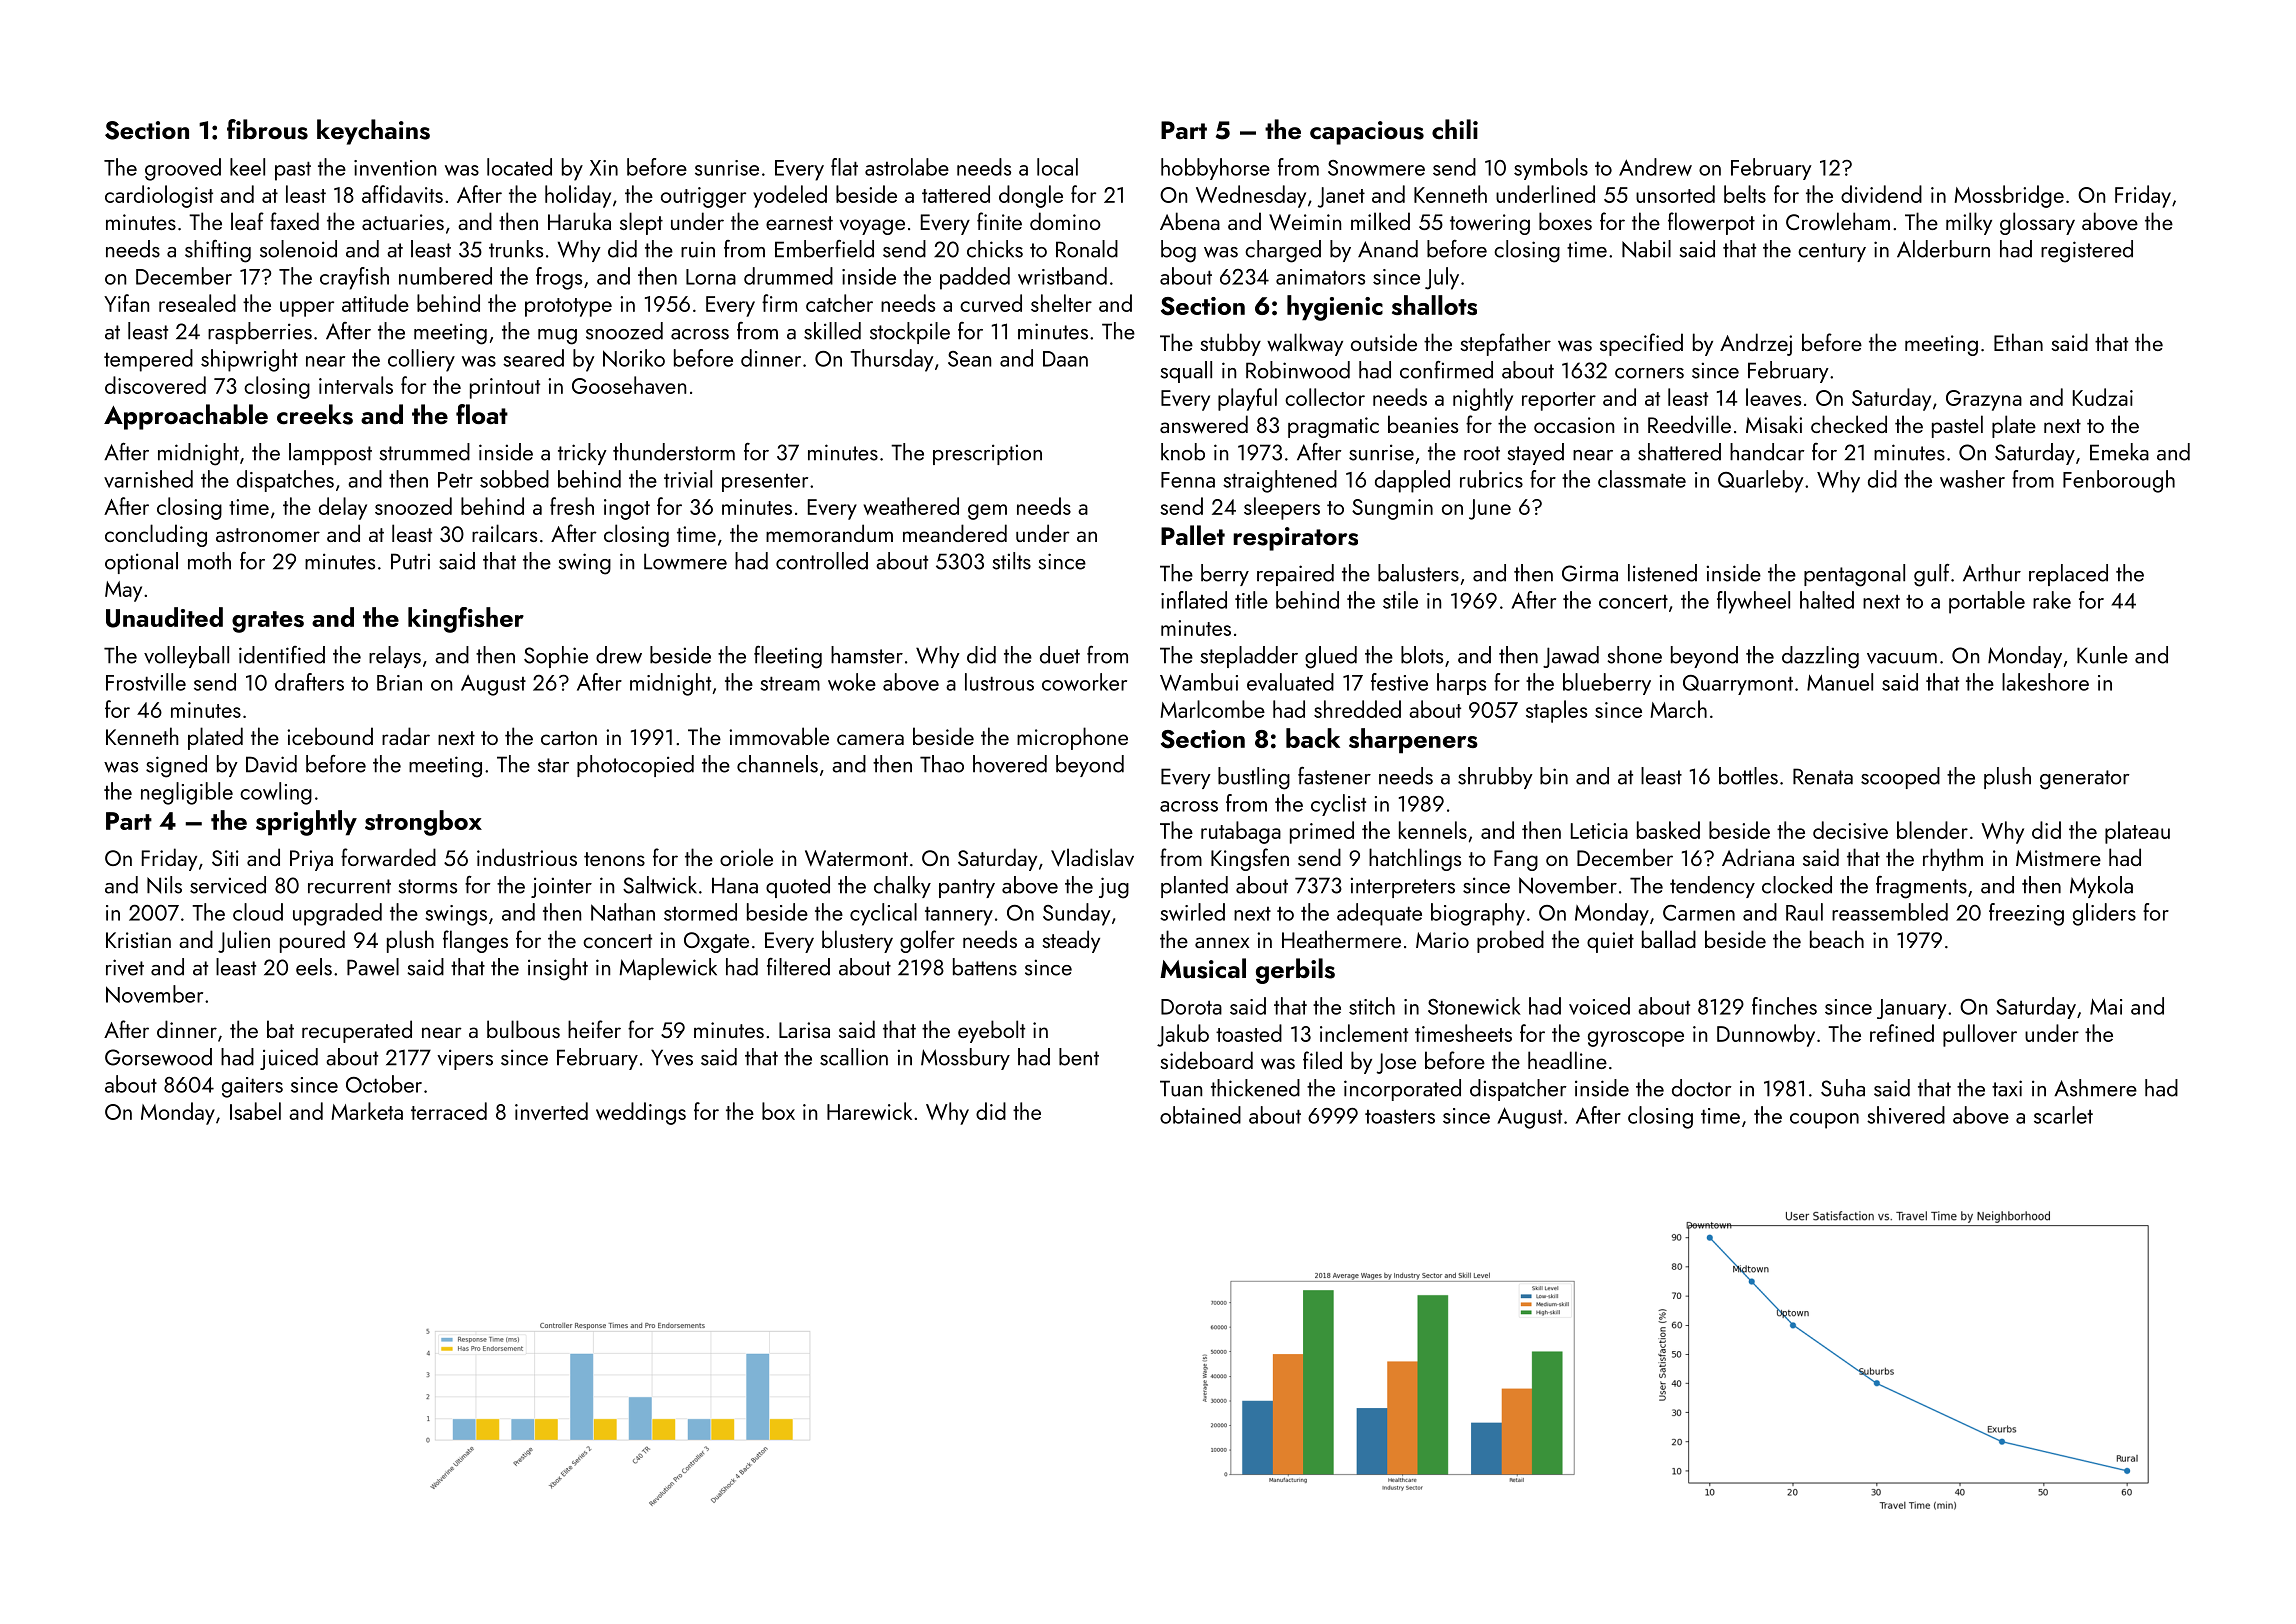 The width and height of the screenshot is (2296, 1624). Describe the element at coordinates (314, 967) in the screenshot. I see `eels` at that location.
